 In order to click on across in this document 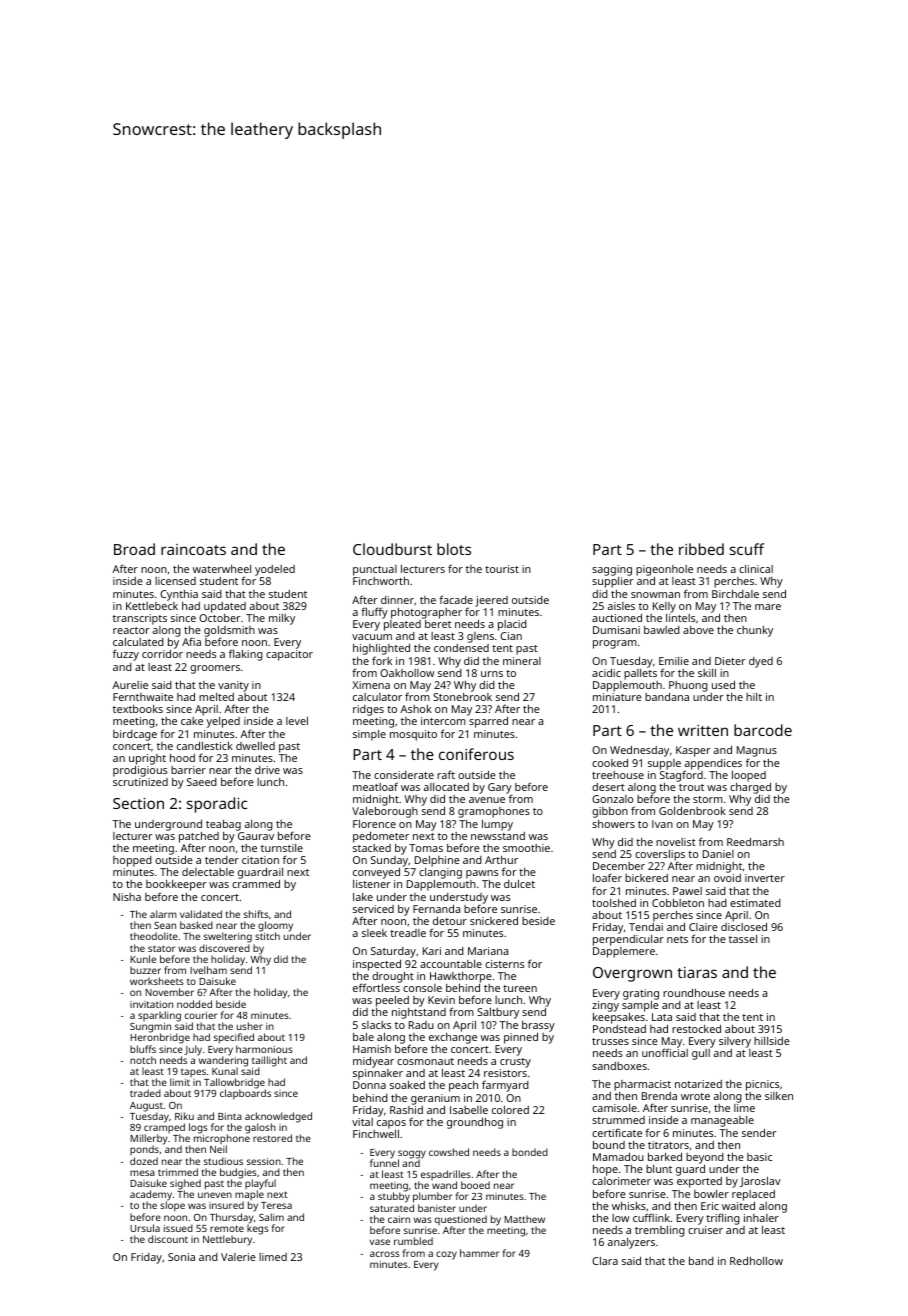, I will do `click(385, 1254)`.
